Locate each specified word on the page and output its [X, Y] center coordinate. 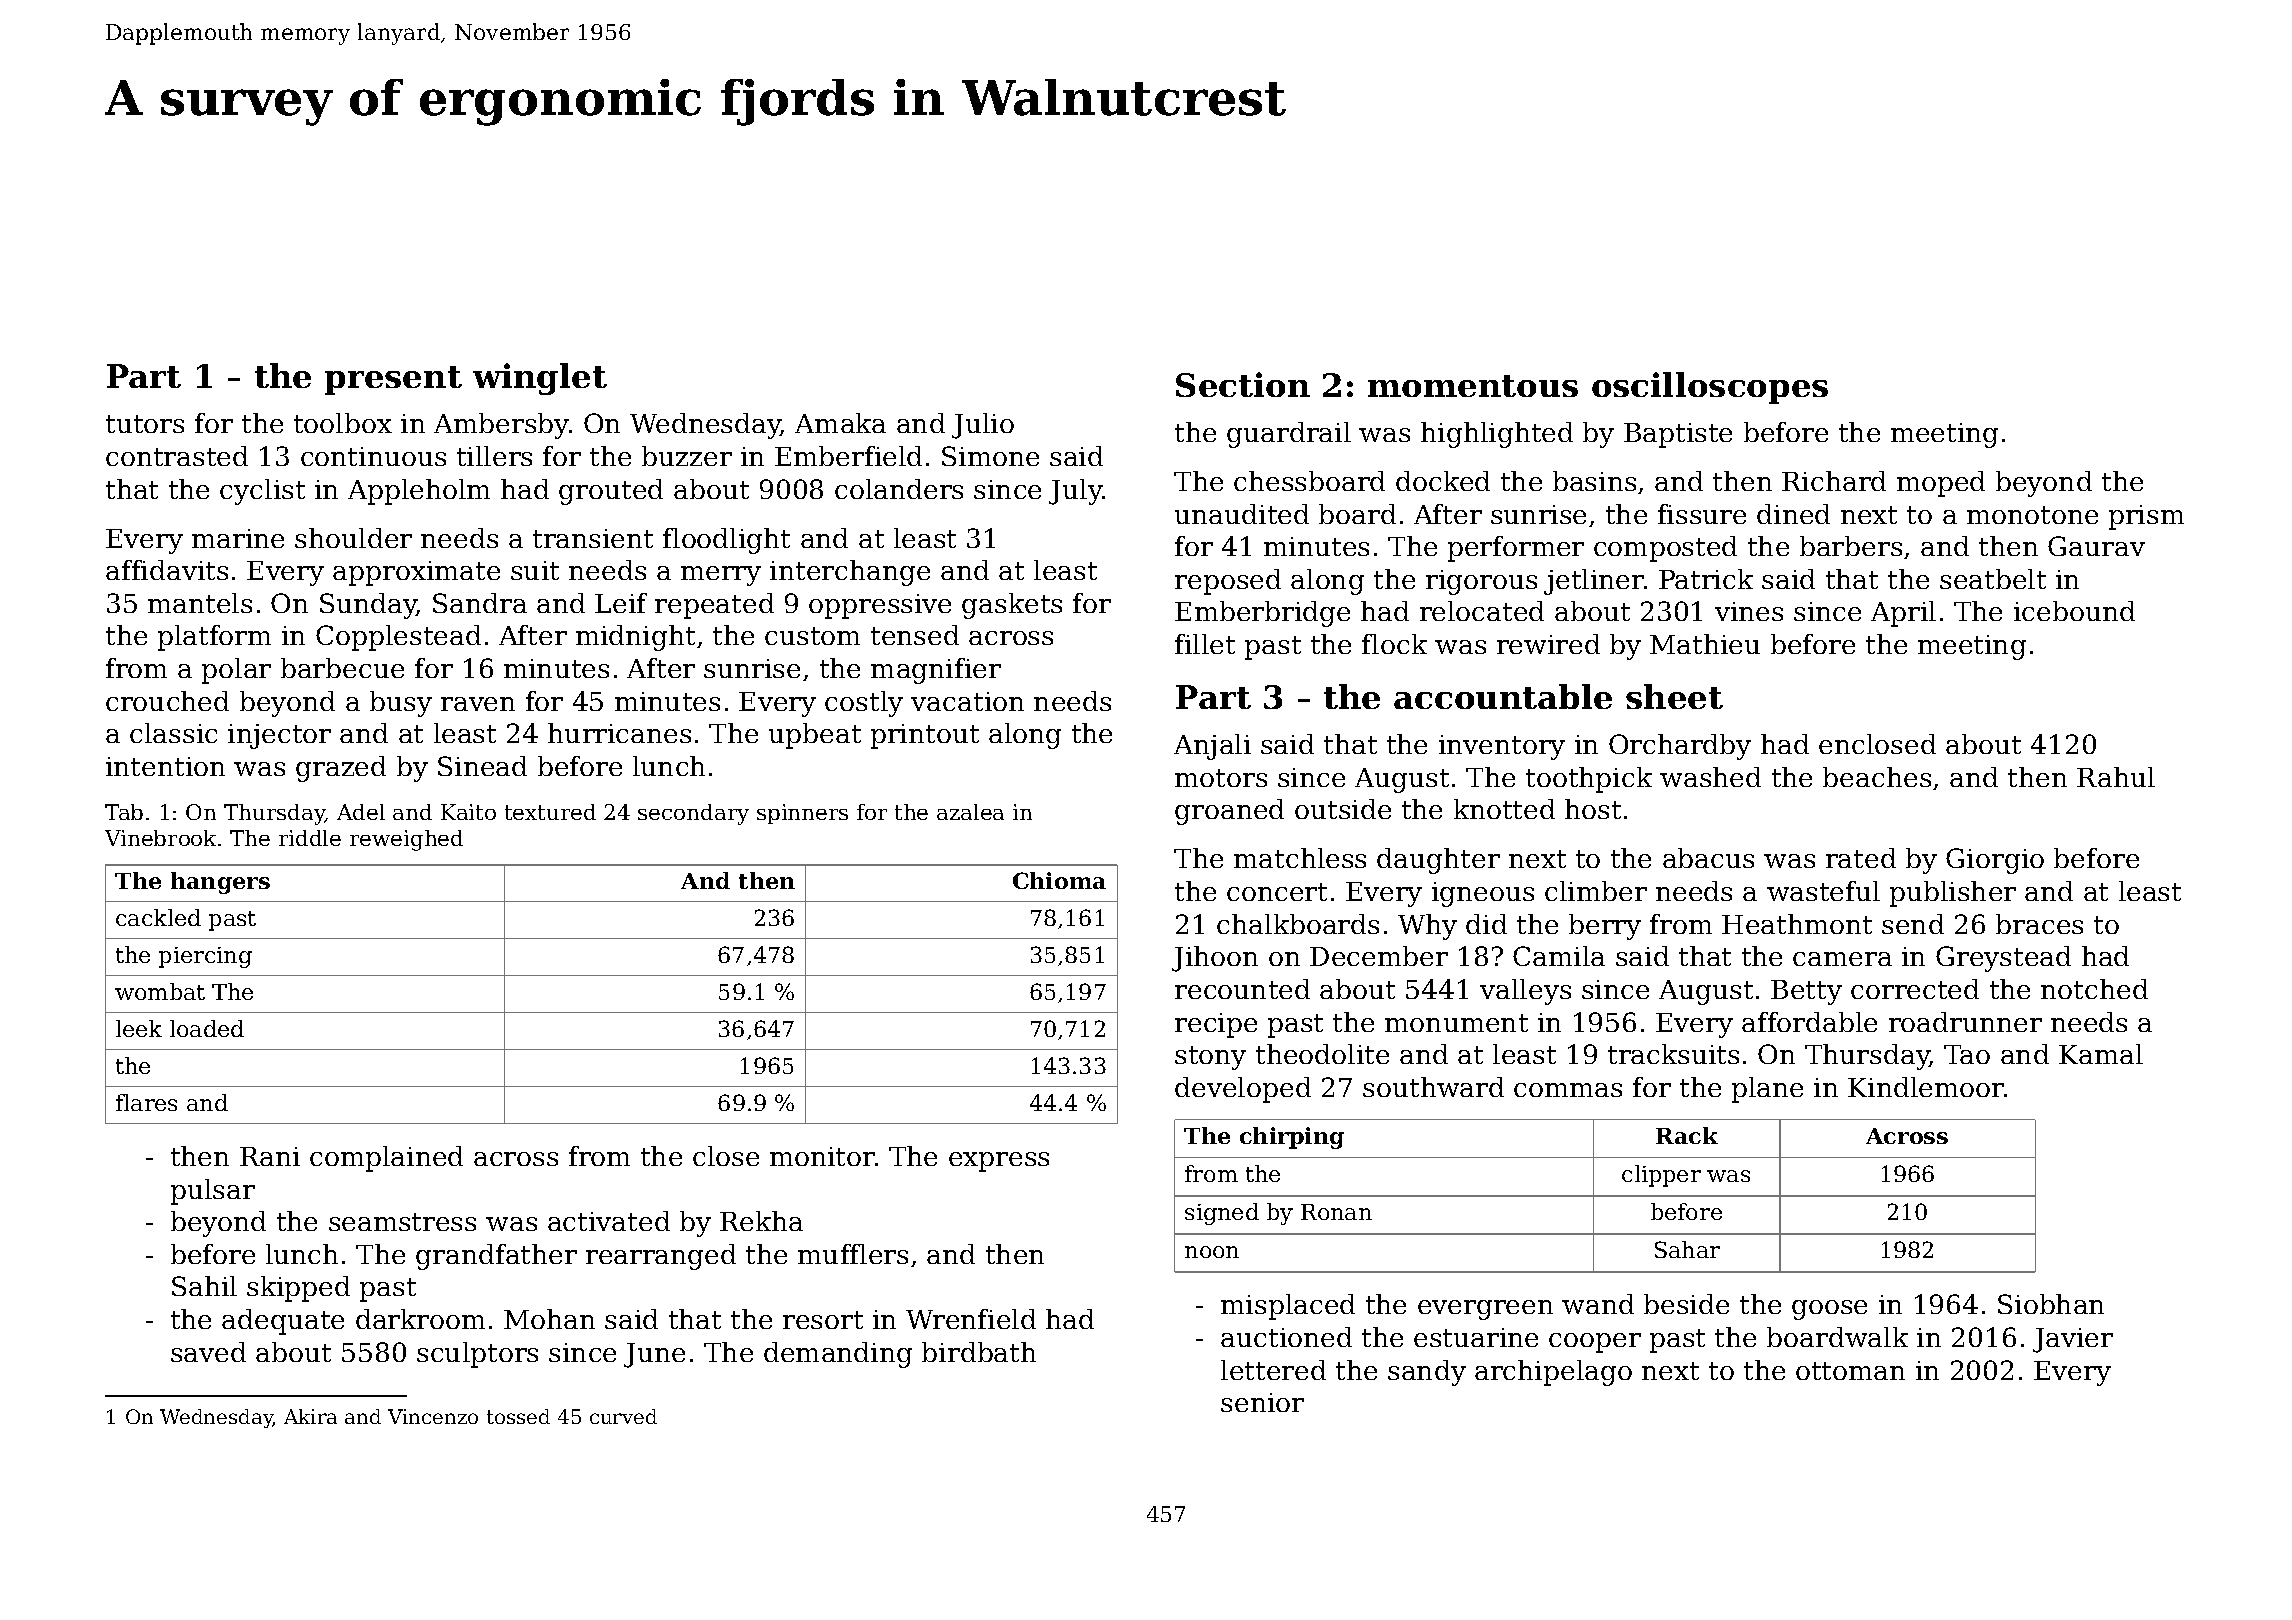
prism [2146, 517]
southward [1433, 1087]
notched [2094, 989]
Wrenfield [971, 1319]
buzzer [687, 456]
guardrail [1289, 435]
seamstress [402, 1222]
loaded [207, 1028]
